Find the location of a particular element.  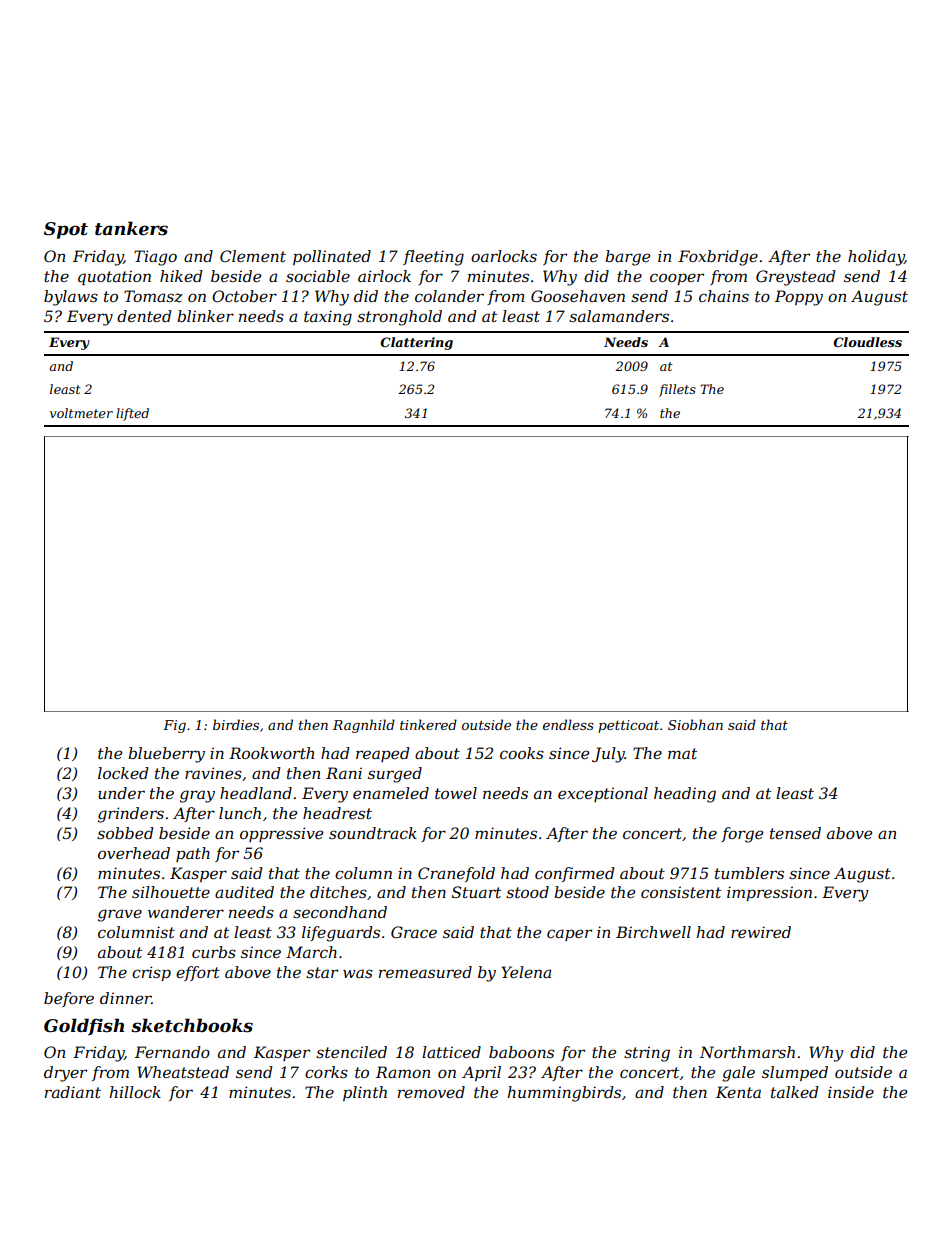

Clattering is located at coordinates (416, 343).
